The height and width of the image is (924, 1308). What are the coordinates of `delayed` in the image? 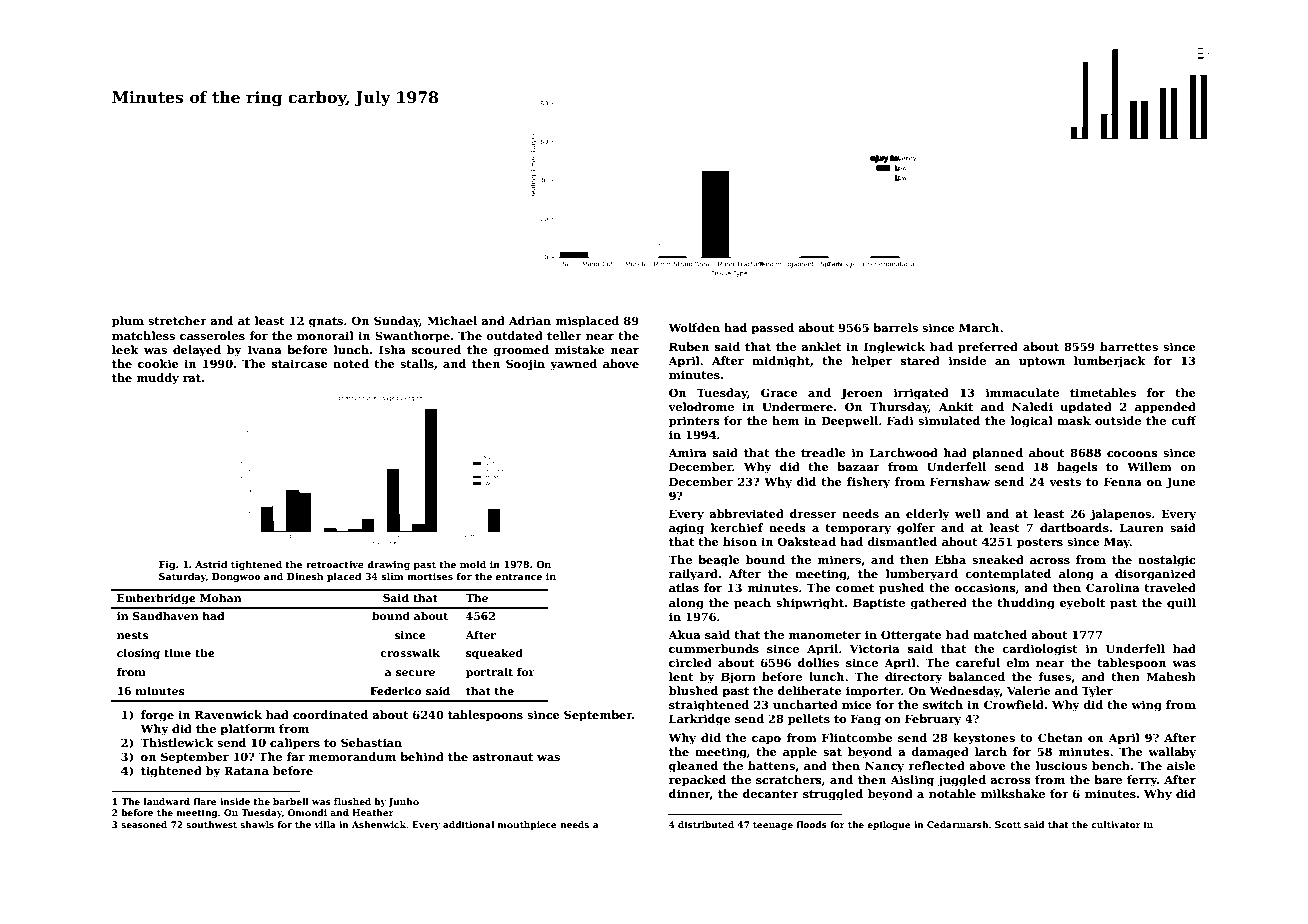 It's located at (197, 351).
